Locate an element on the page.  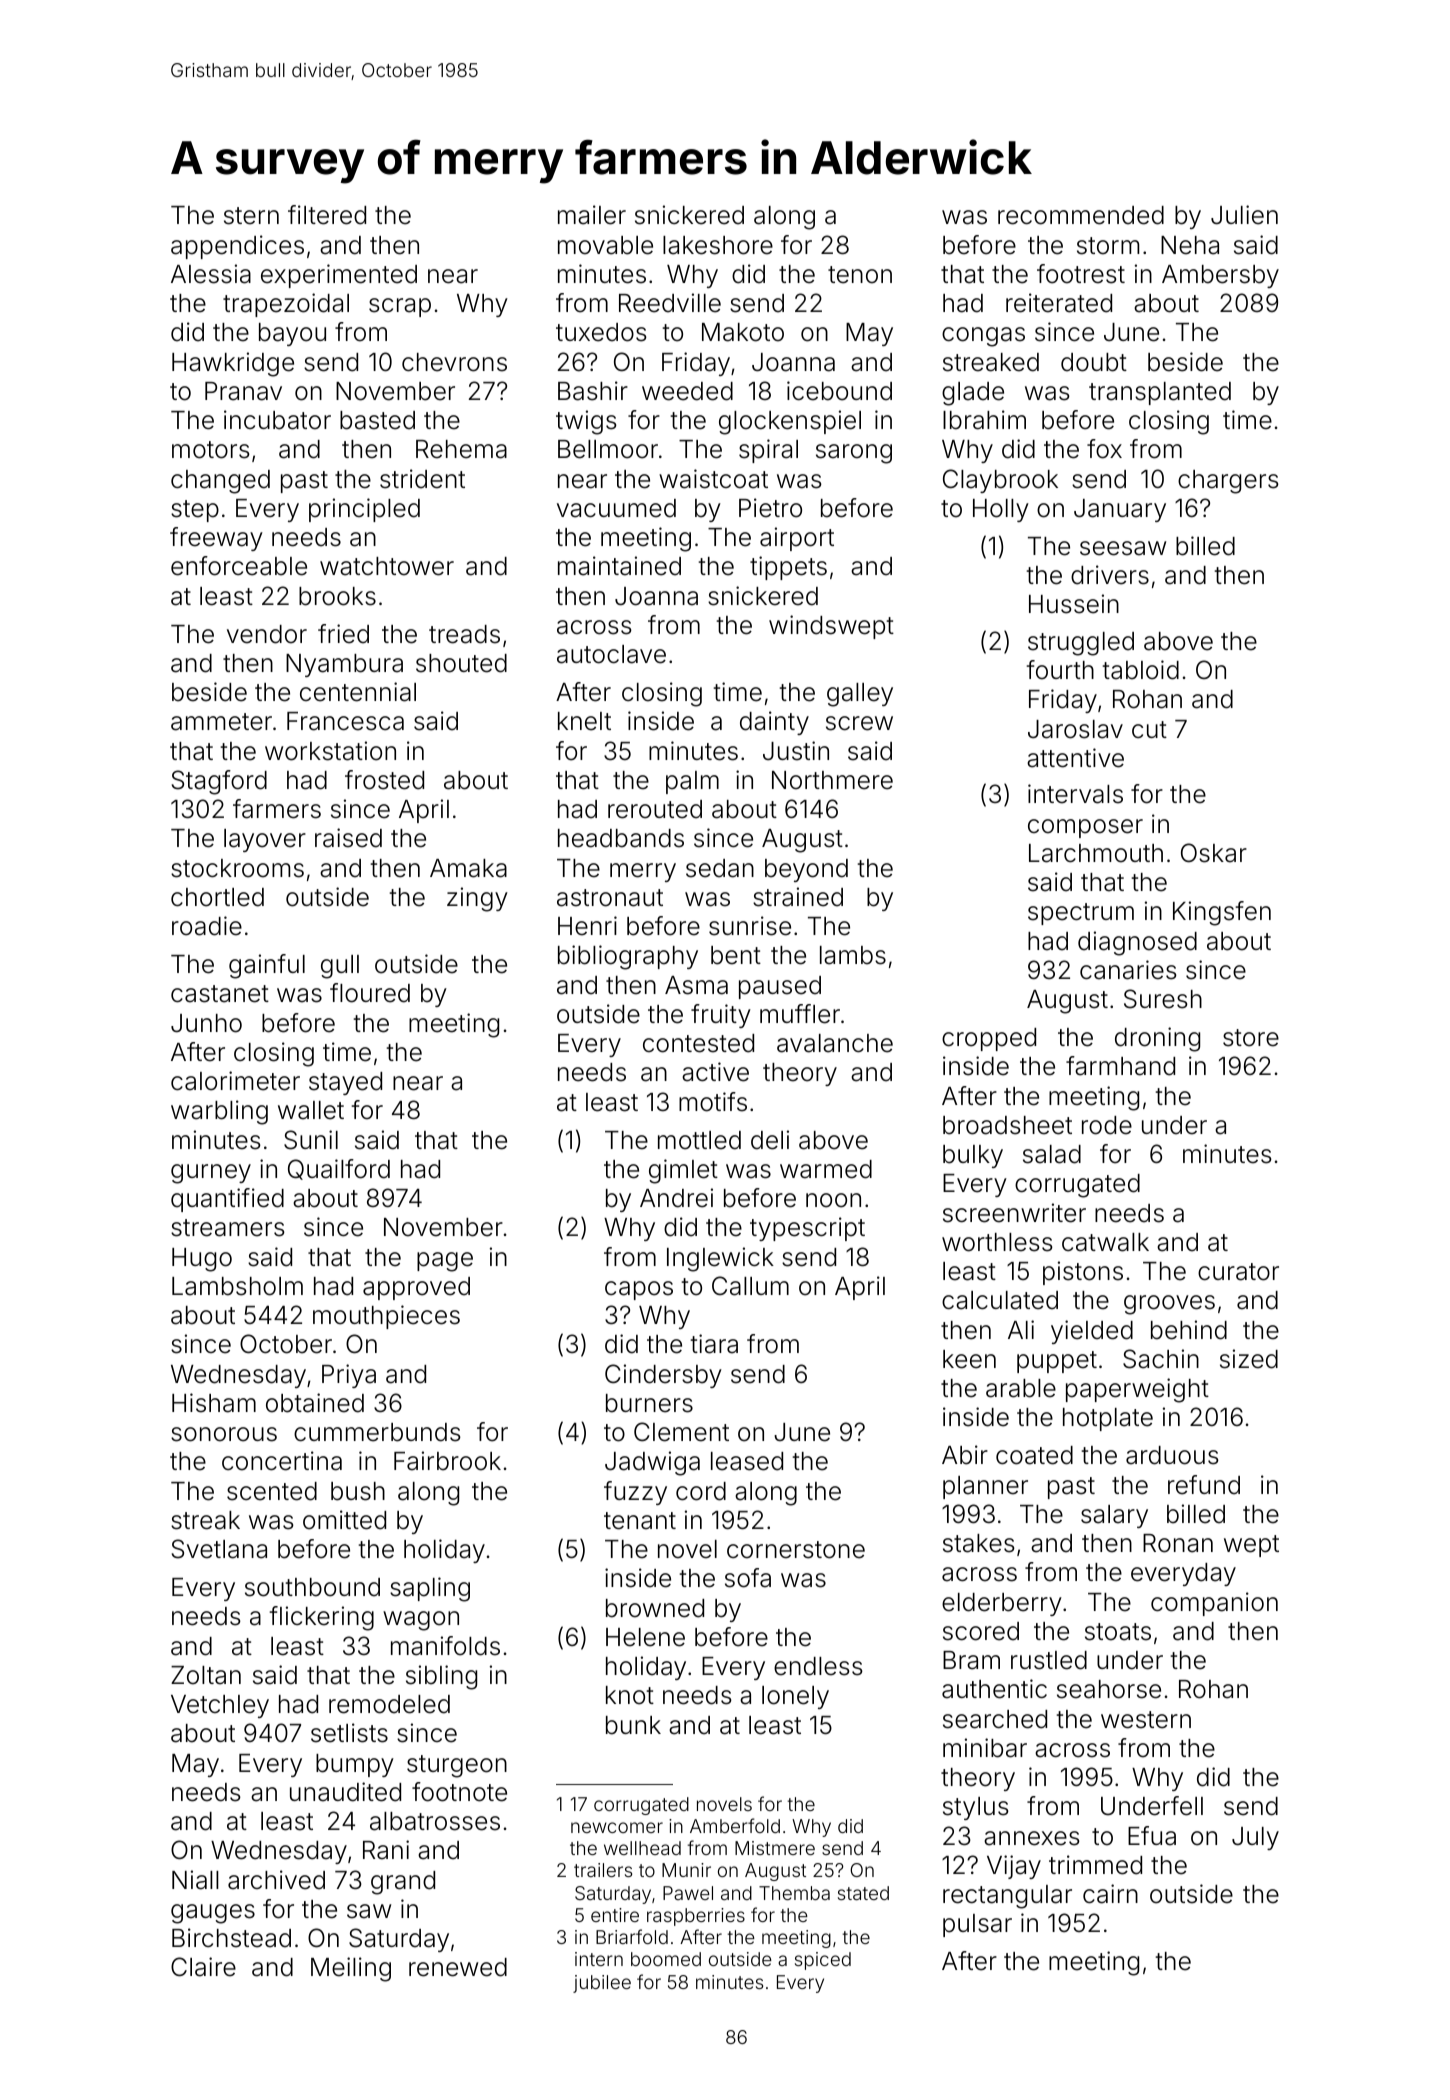
store is located at coordinates (1251, 1038).
